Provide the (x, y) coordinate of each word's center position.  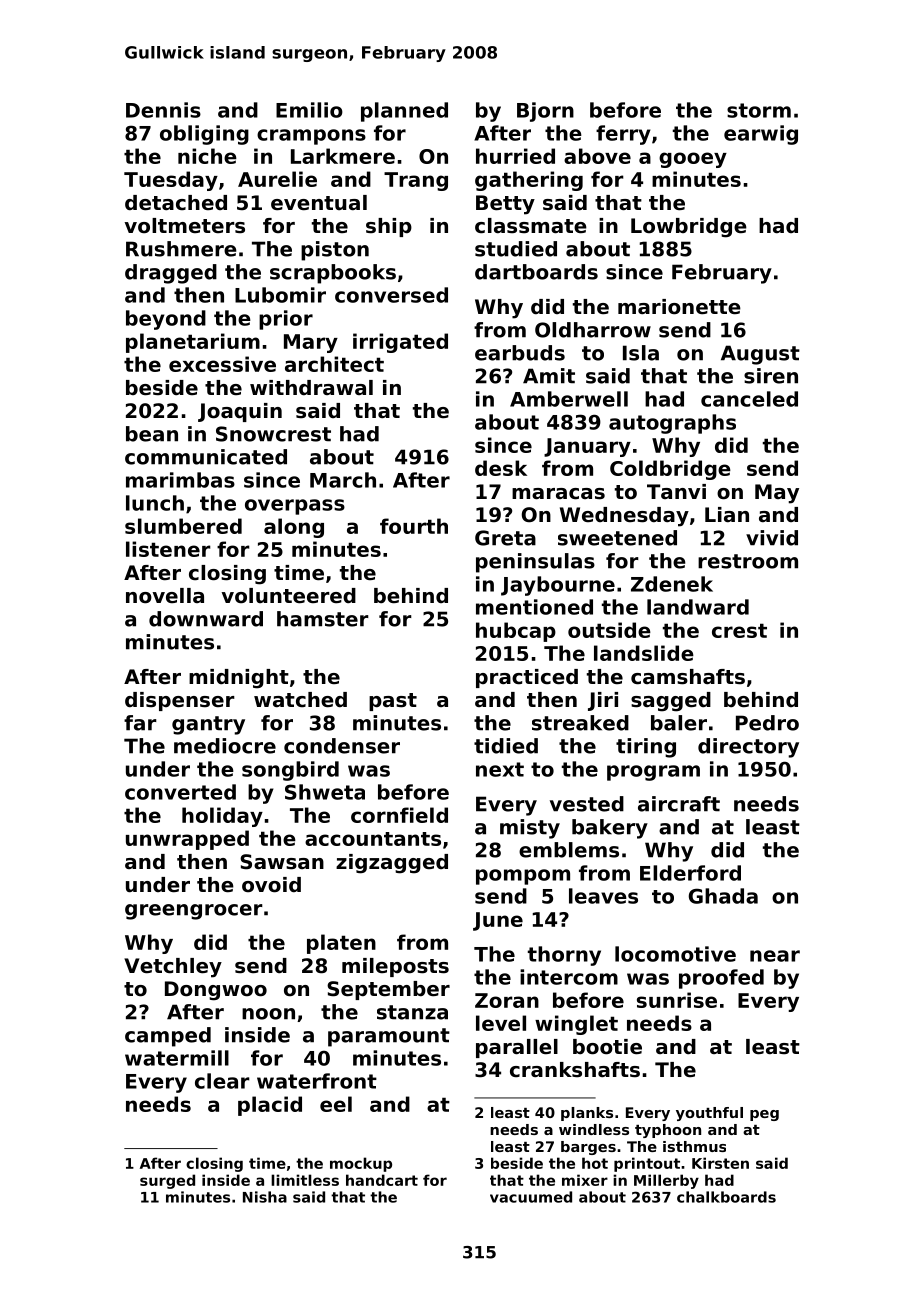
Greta (505, 538)
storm (759, 110)
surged (167, 1181)
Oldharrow (593, 330)
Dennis (163, 110)
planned (404, 112)
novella (165, 596)
